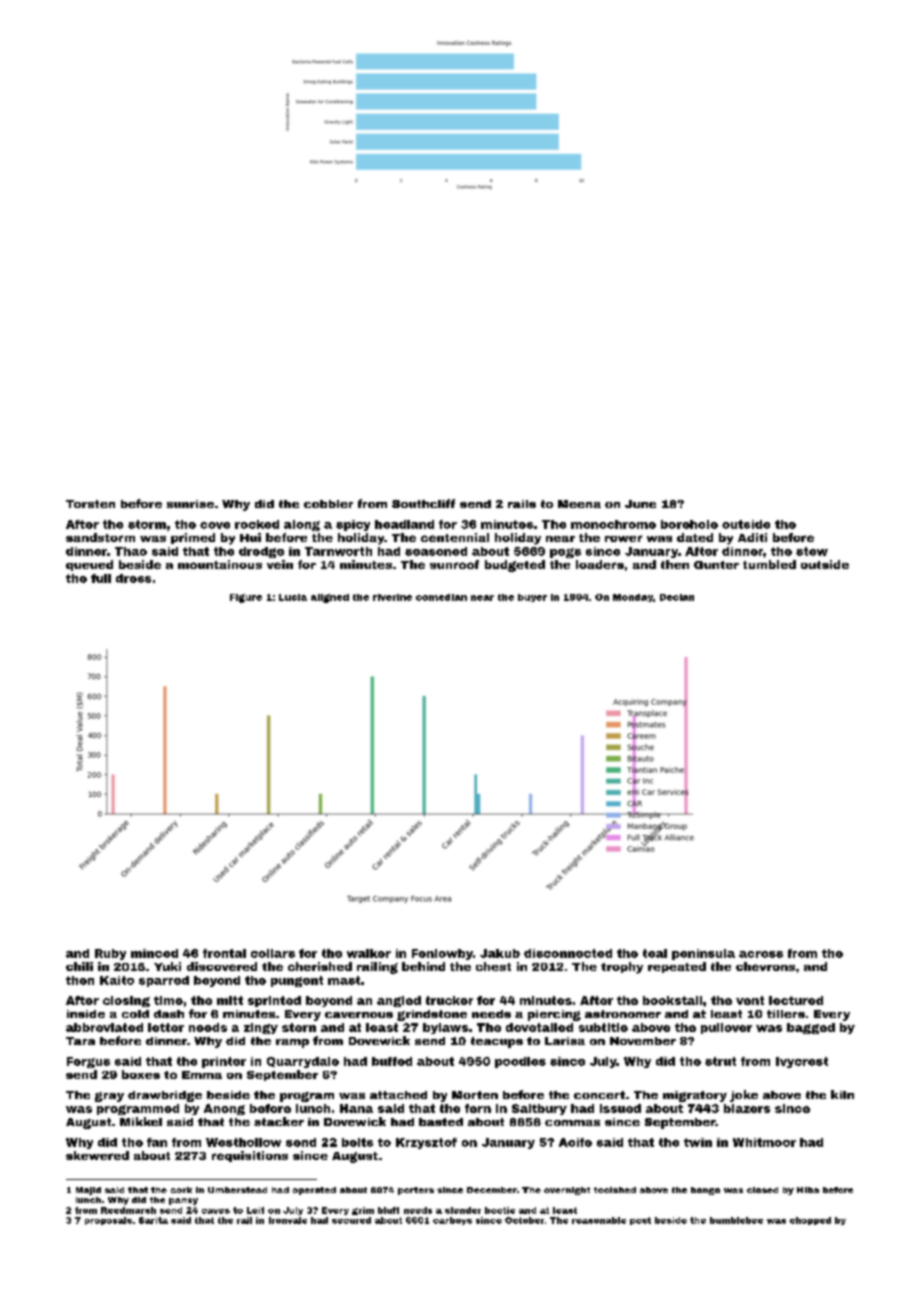  I want to click on frontal, so click(224, 953).
